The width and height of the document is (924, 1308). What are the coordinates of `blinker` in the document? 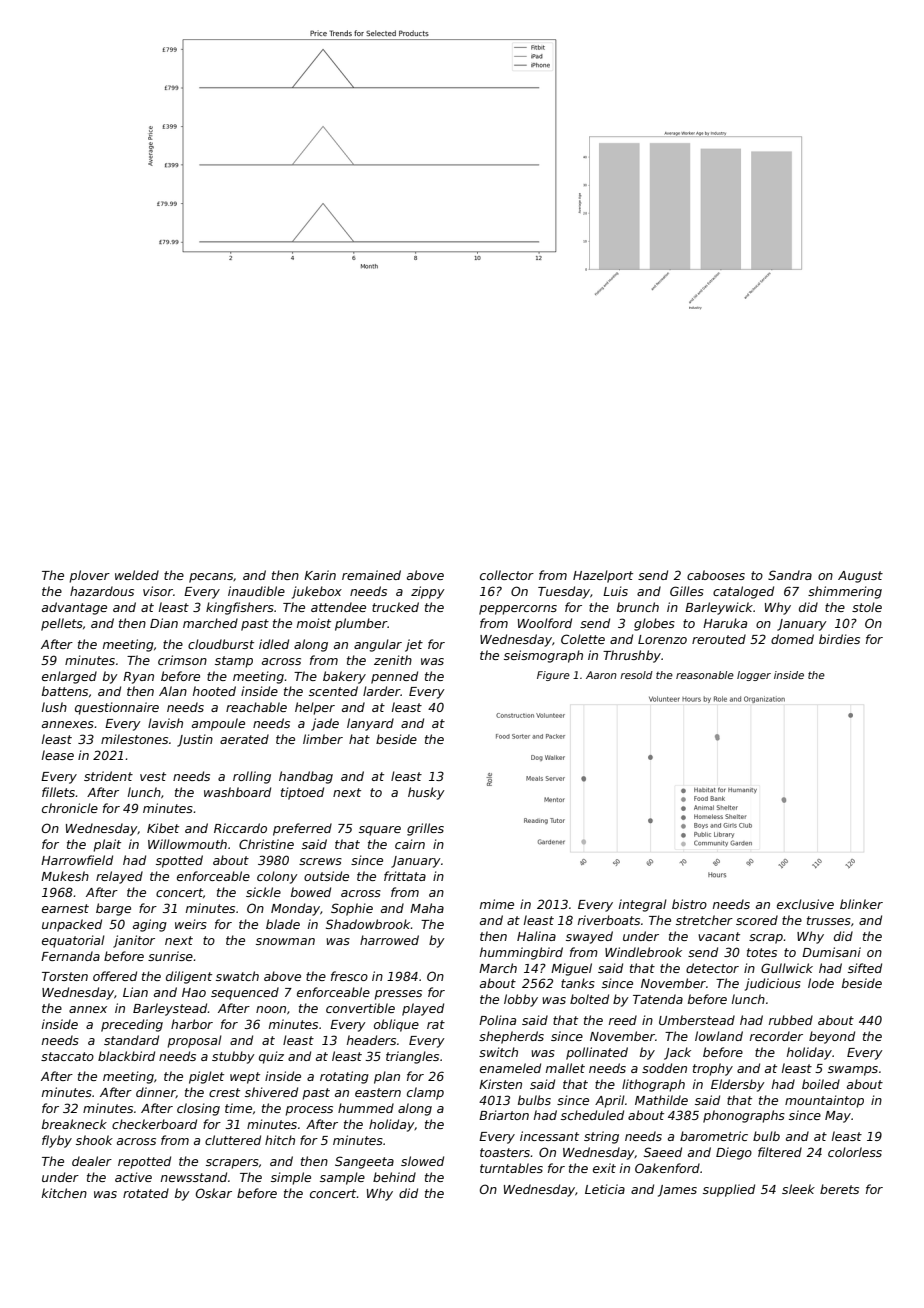 It's located at (861, 904).
